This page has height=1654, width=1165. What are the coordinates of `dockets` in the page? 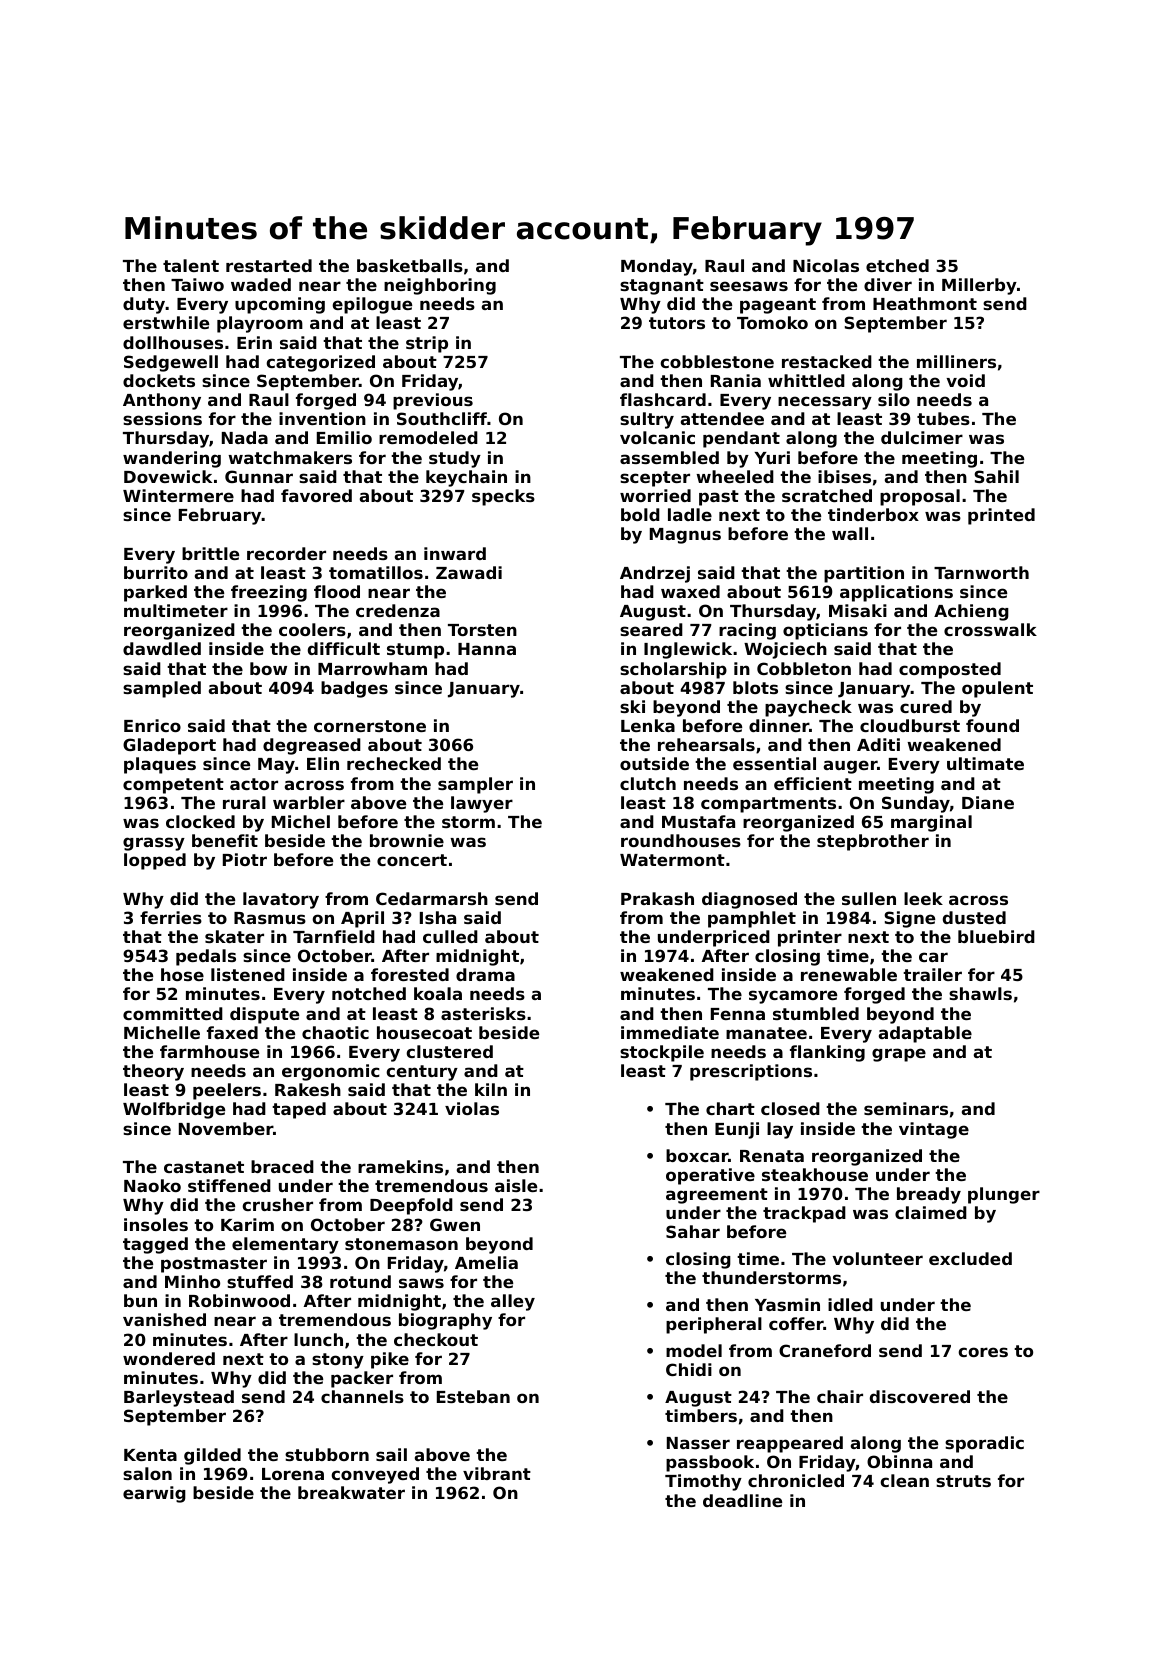 It's located at (159, 380).
